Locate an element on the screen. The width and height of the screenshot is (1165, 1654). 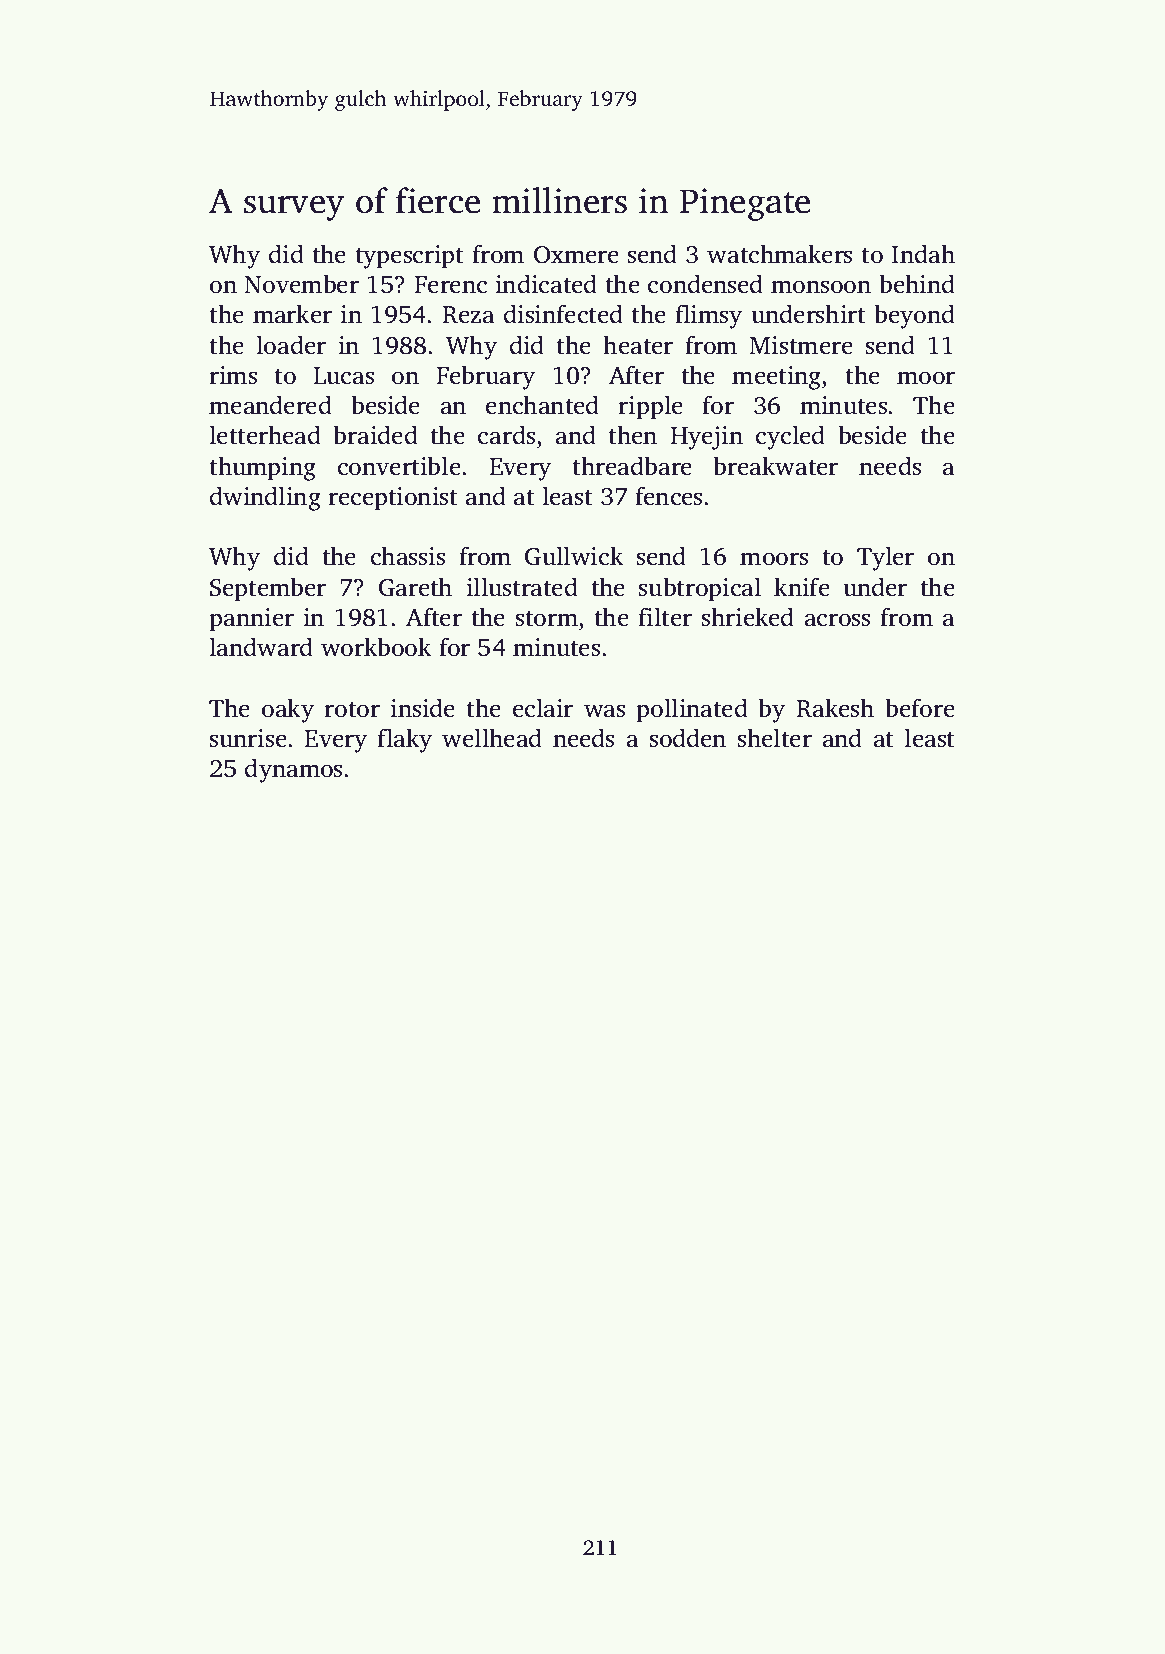
Rakesh is located at coordinates (835, 708).
